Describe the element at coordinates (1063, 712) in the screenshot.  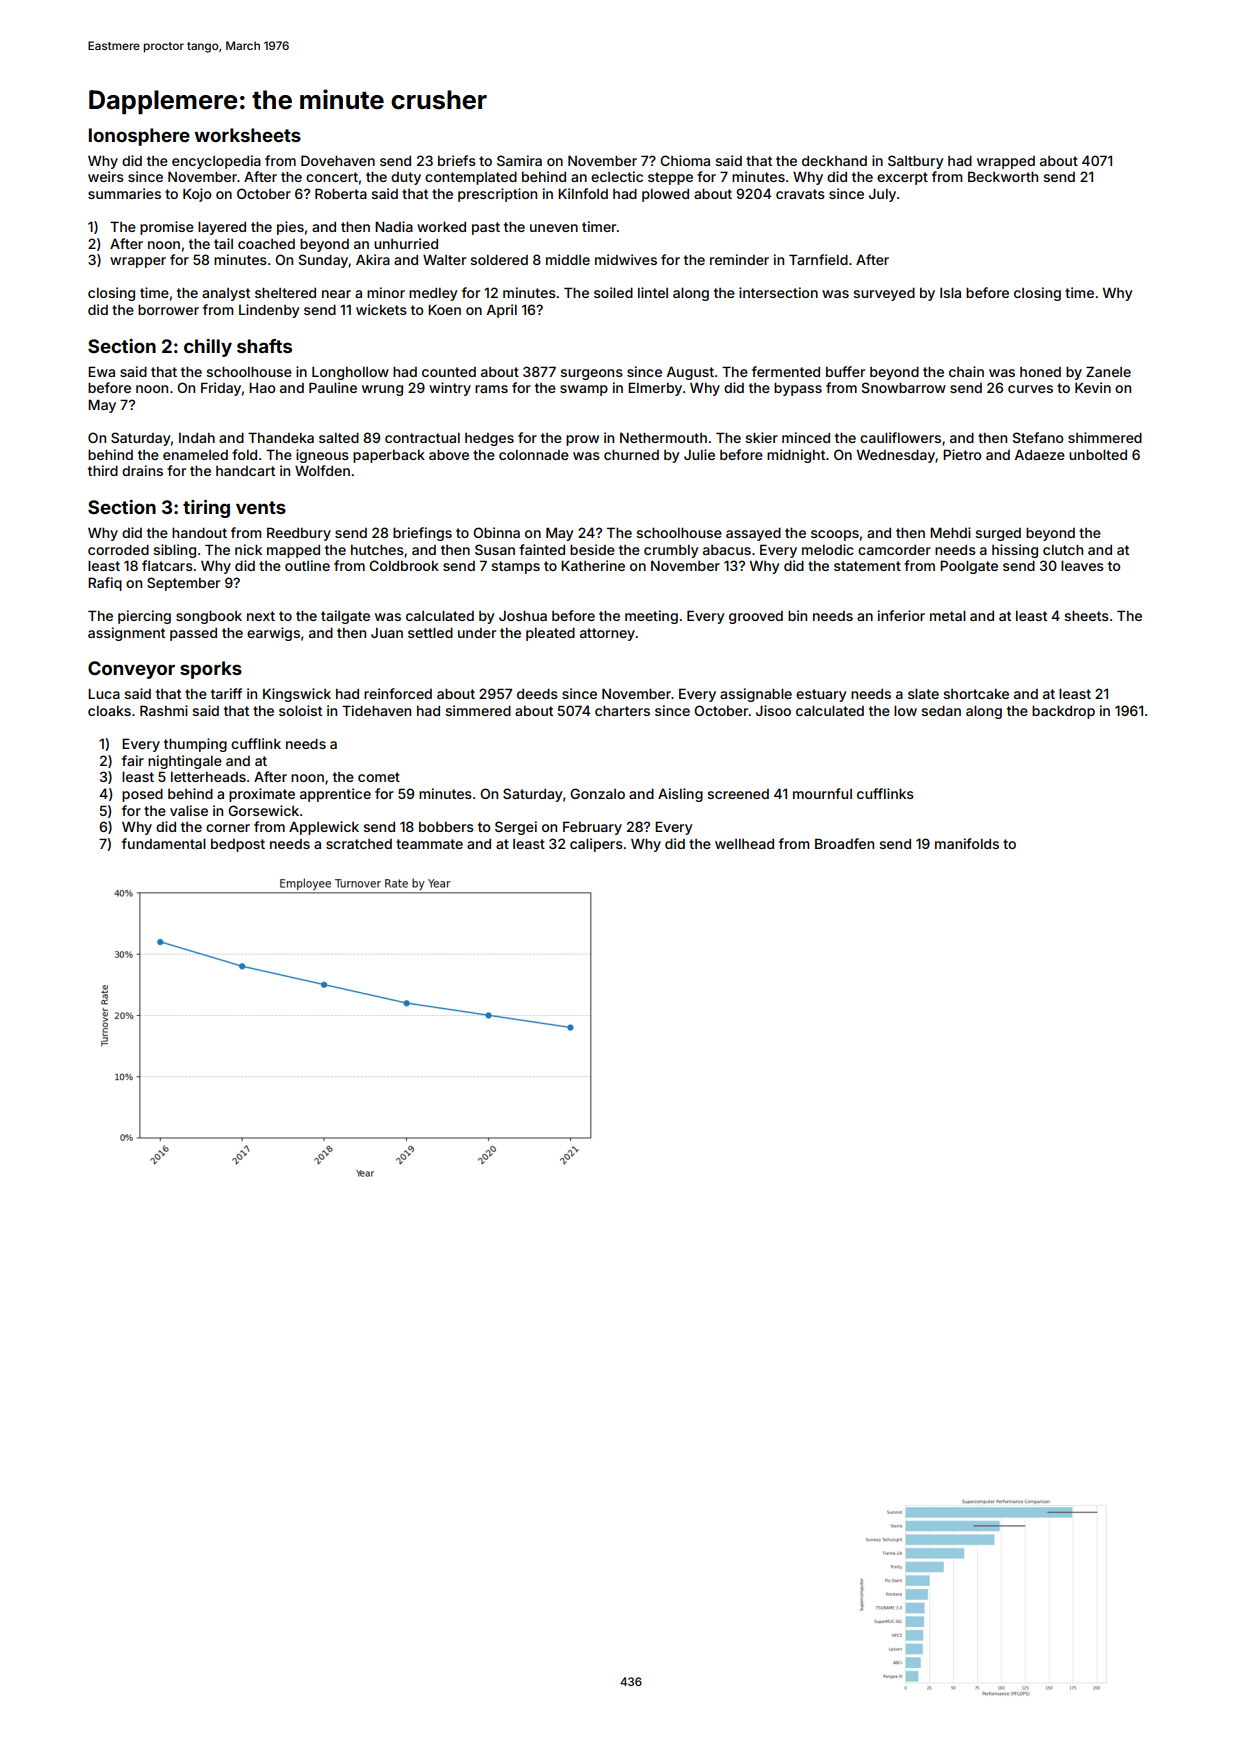
I see `backdrop` at that location.
